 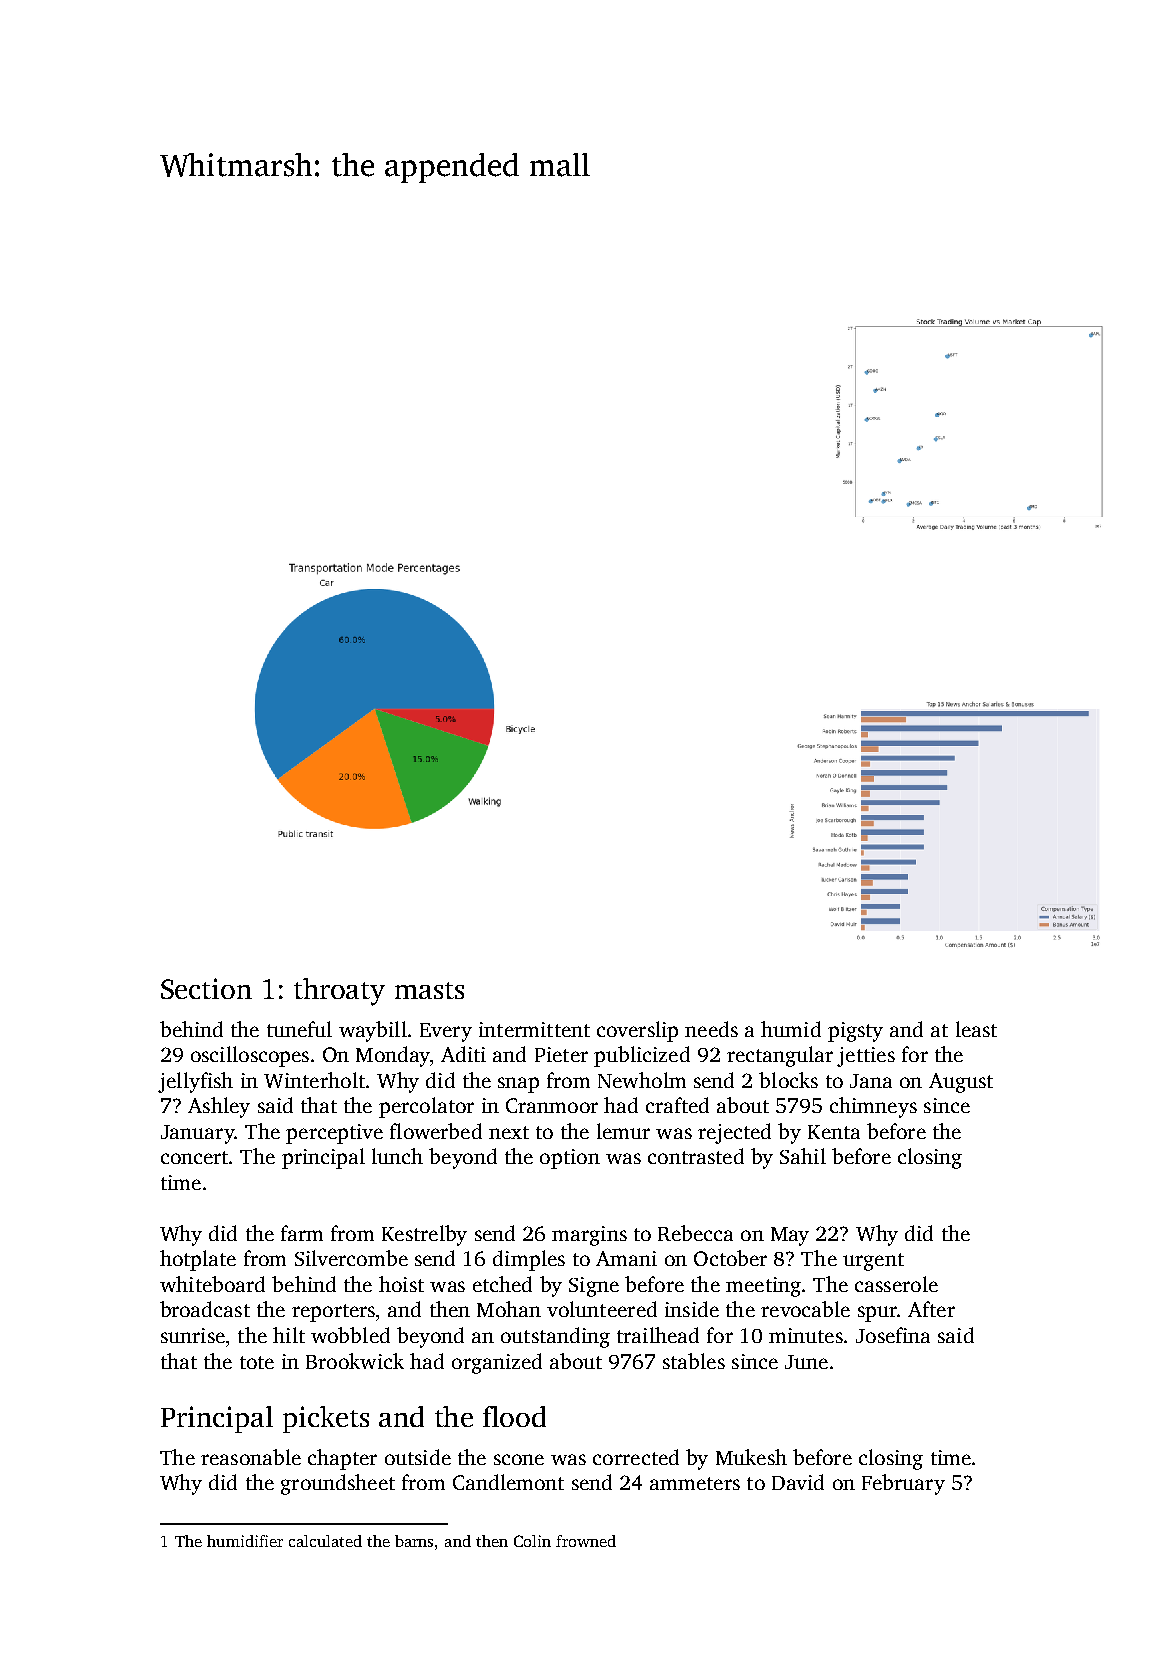 I want to click on Silvercombe, so click(x=351, y=1258).
